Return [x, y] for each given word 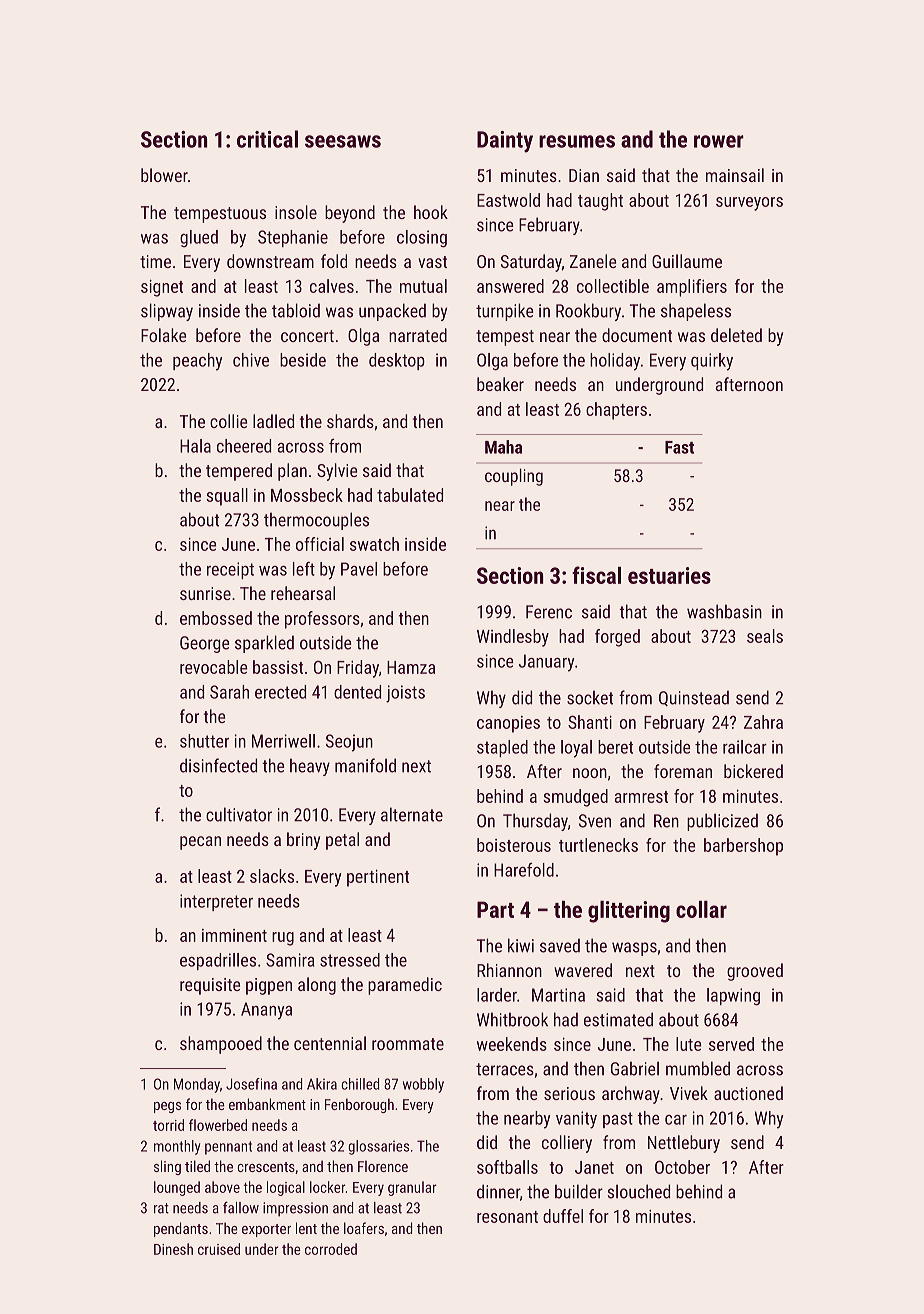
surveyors [749, 204]
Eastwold [508, 200]
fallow [241, 1207]
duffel [563, 1216]
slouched [639, 1191]
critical [267, 139]
